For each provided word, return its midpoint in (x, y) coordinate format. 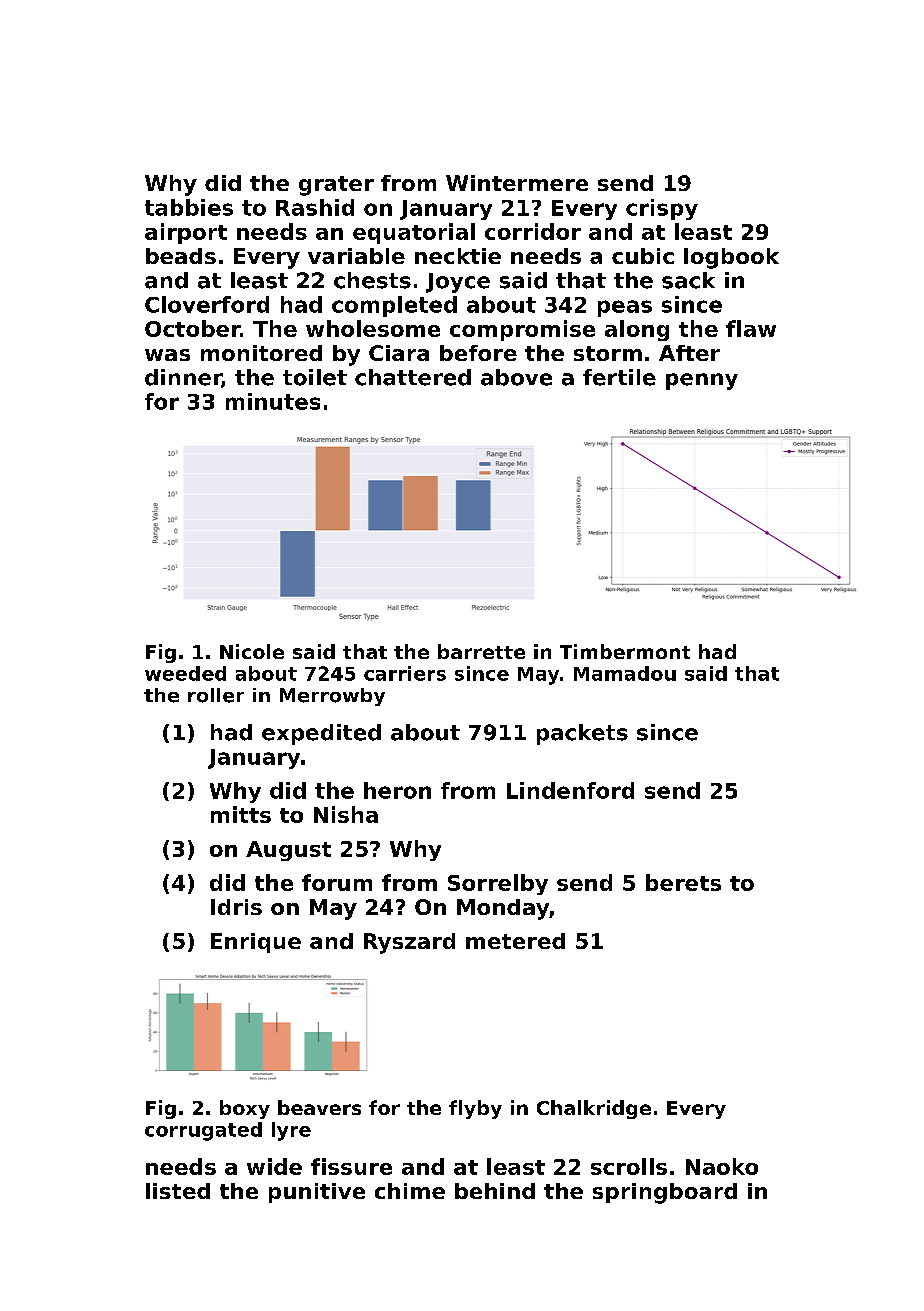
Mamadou (625, 673)
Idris (236, 907)
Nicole (252, 651)
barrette (481, 651)
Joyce (458, 283)
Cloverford (207, 304)
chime (410, 1191)
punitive (317, 1193)
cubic (643, 256)
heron (397, 790)
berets (683, 882)
